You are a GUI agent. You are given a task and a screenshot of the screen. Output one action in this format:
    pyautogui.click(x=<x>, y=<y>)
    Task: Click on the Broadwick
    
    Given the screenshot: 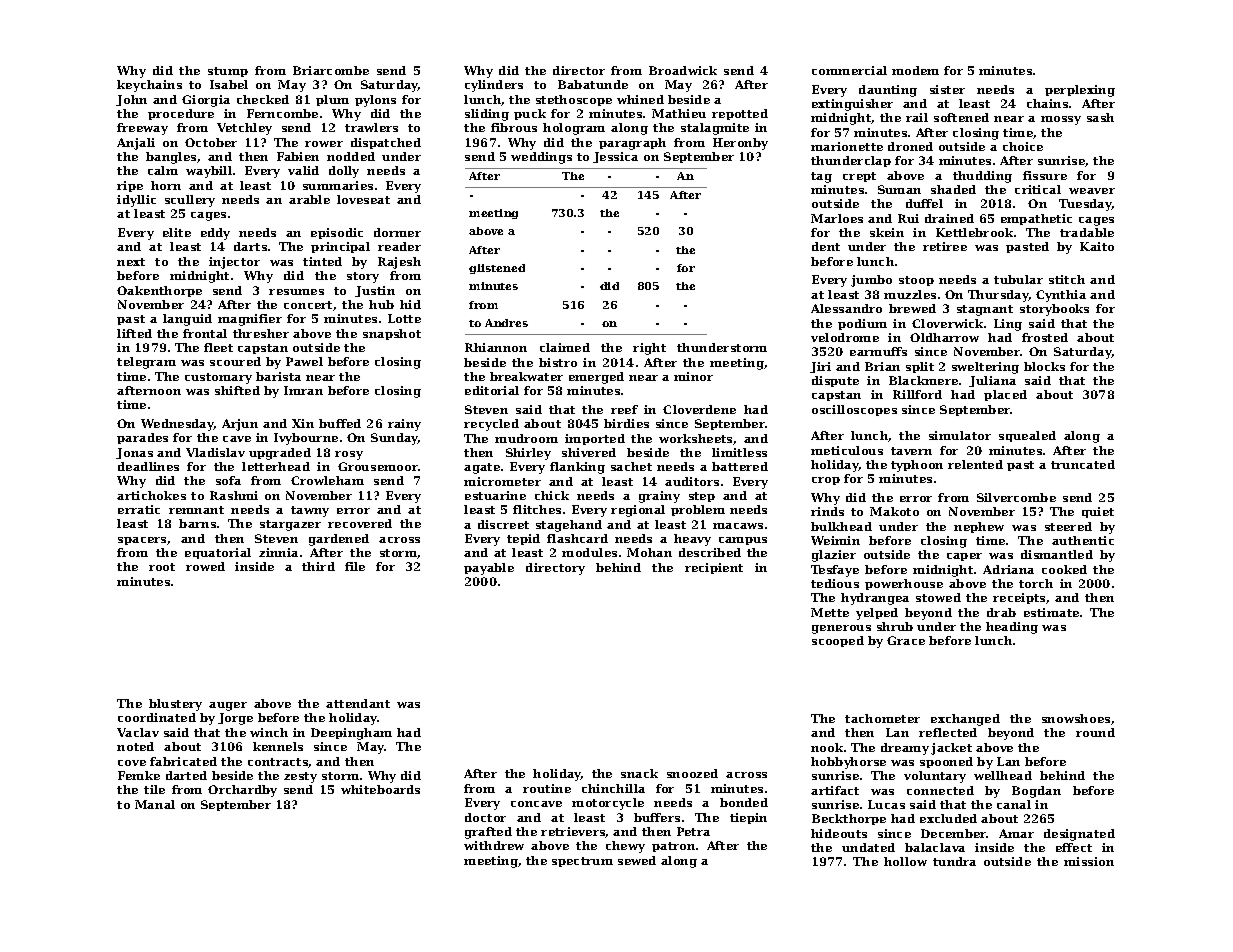 What is the action you would take?
    pyautogui.click(x=683, y=70)
